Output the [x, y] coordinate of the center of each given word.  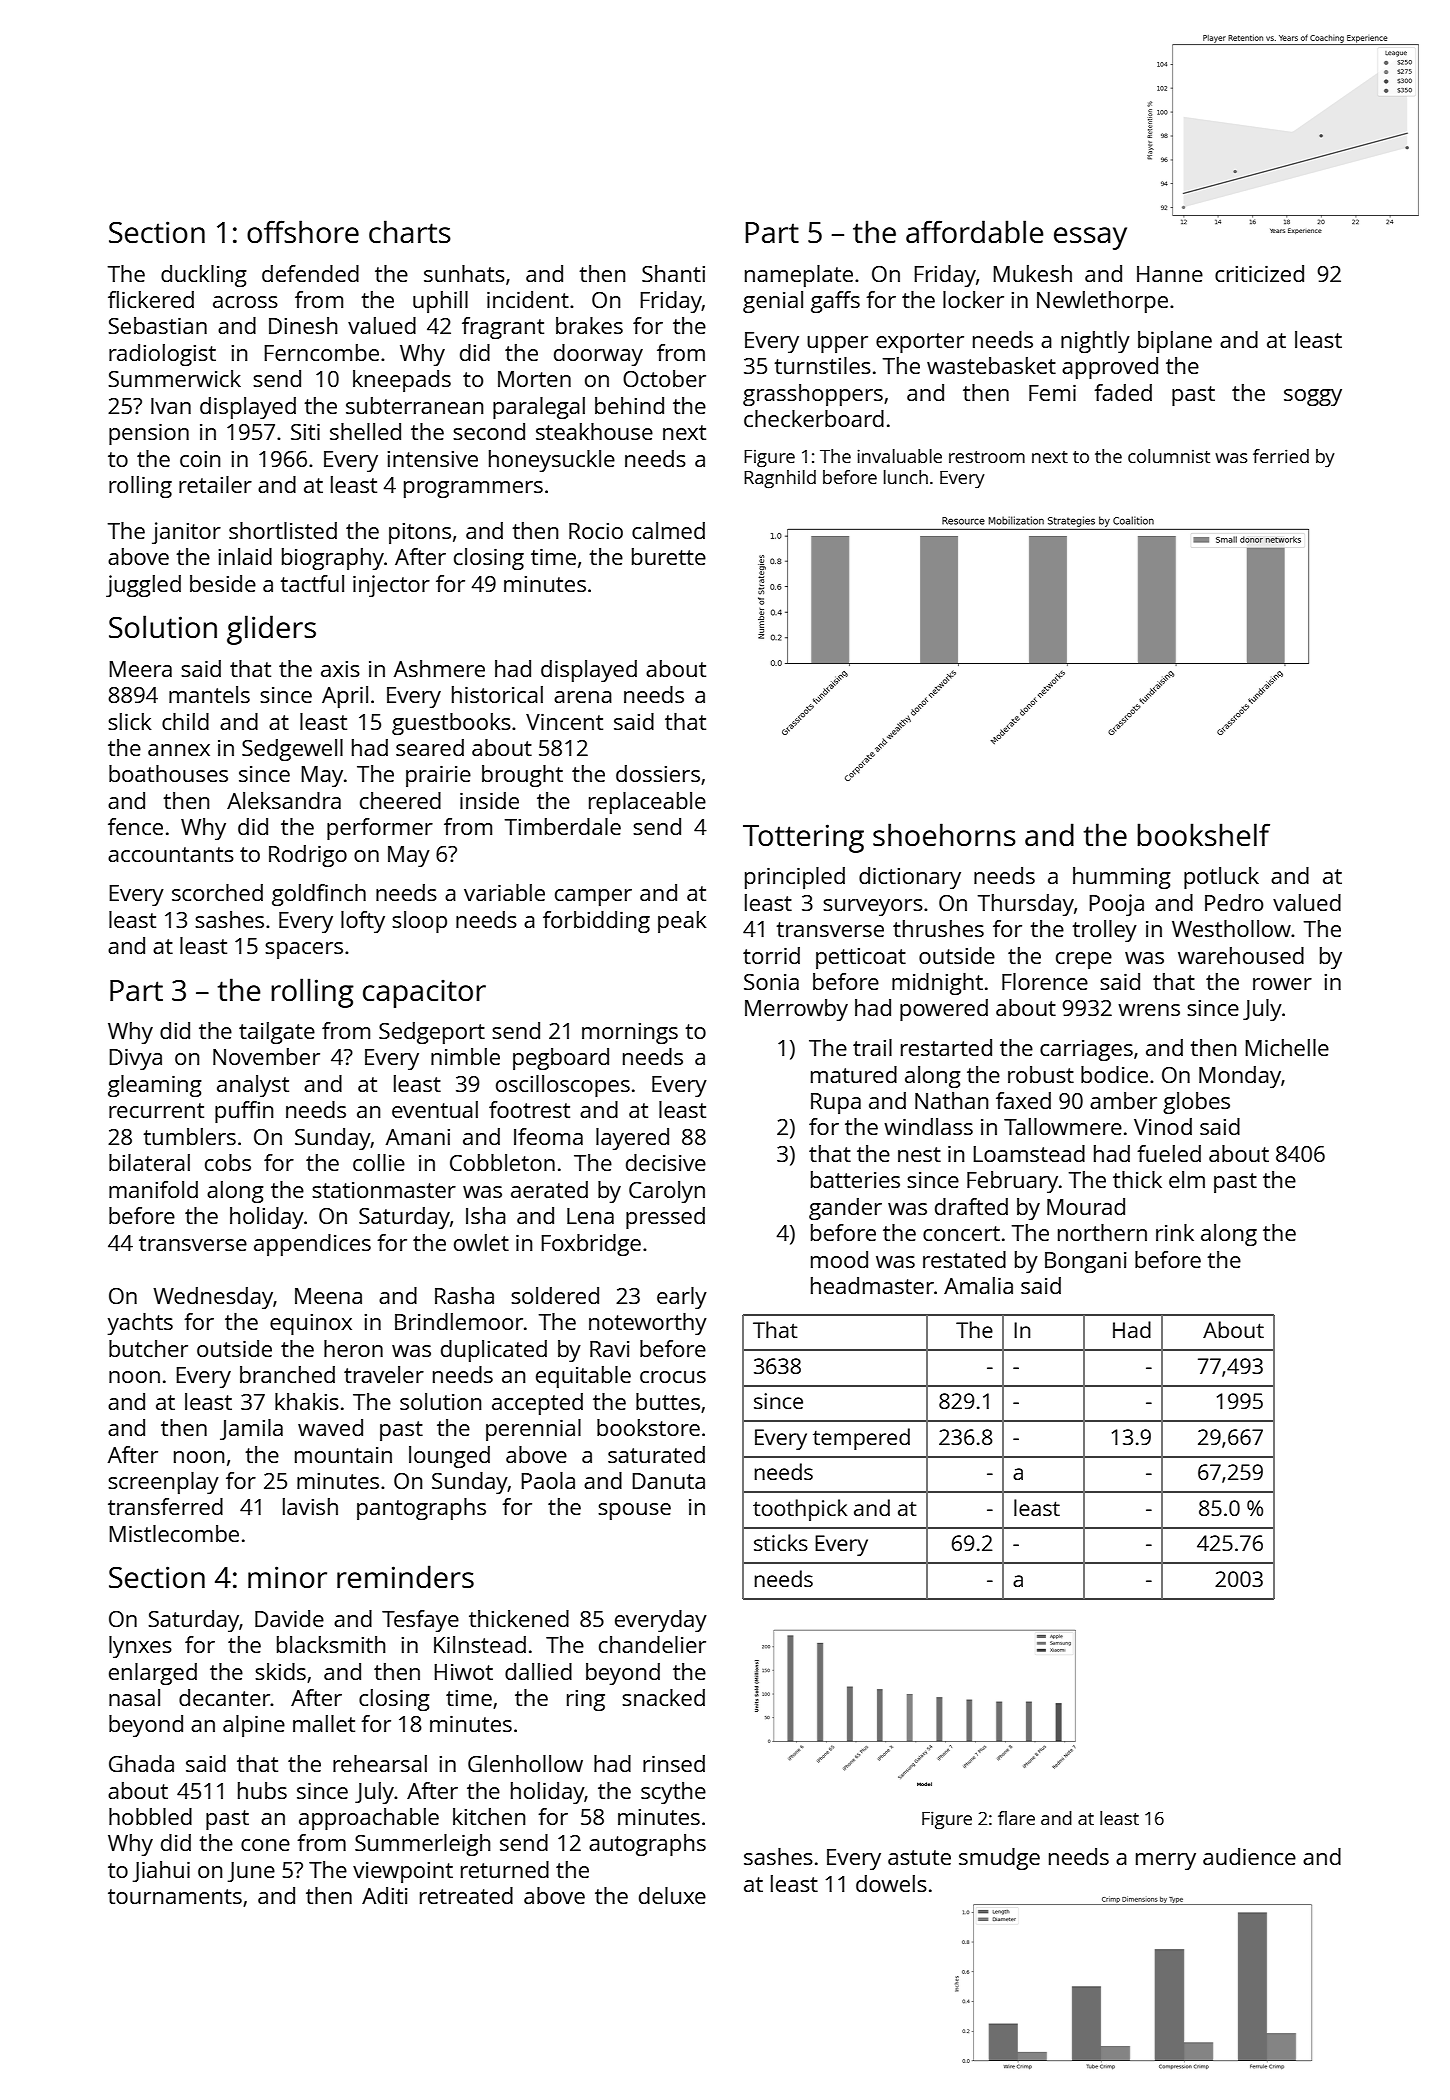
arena [583, 697]
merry [1166, 1861]
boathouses [168, 773]
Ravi [609, 1349]
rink [1175, 1232]
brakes [589, 325]
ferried [1281, 456]
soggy [1313, 397]
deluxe [672, 1895]
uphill [440, 302]
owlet [481, 1242]
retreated [466, 1895]
